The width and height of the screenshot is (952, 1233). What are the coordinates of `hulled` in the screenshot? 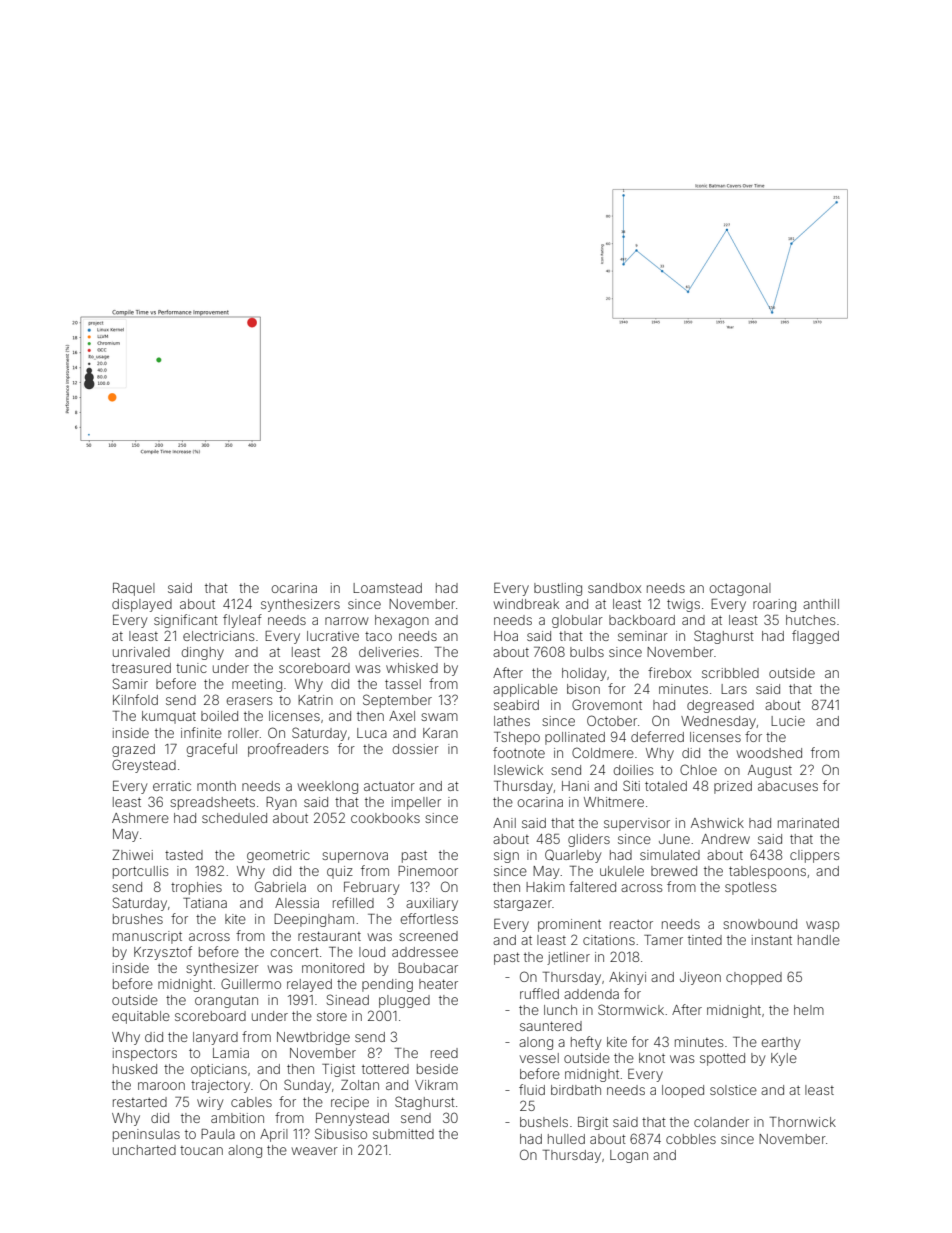 It's located at (566, 1139).
